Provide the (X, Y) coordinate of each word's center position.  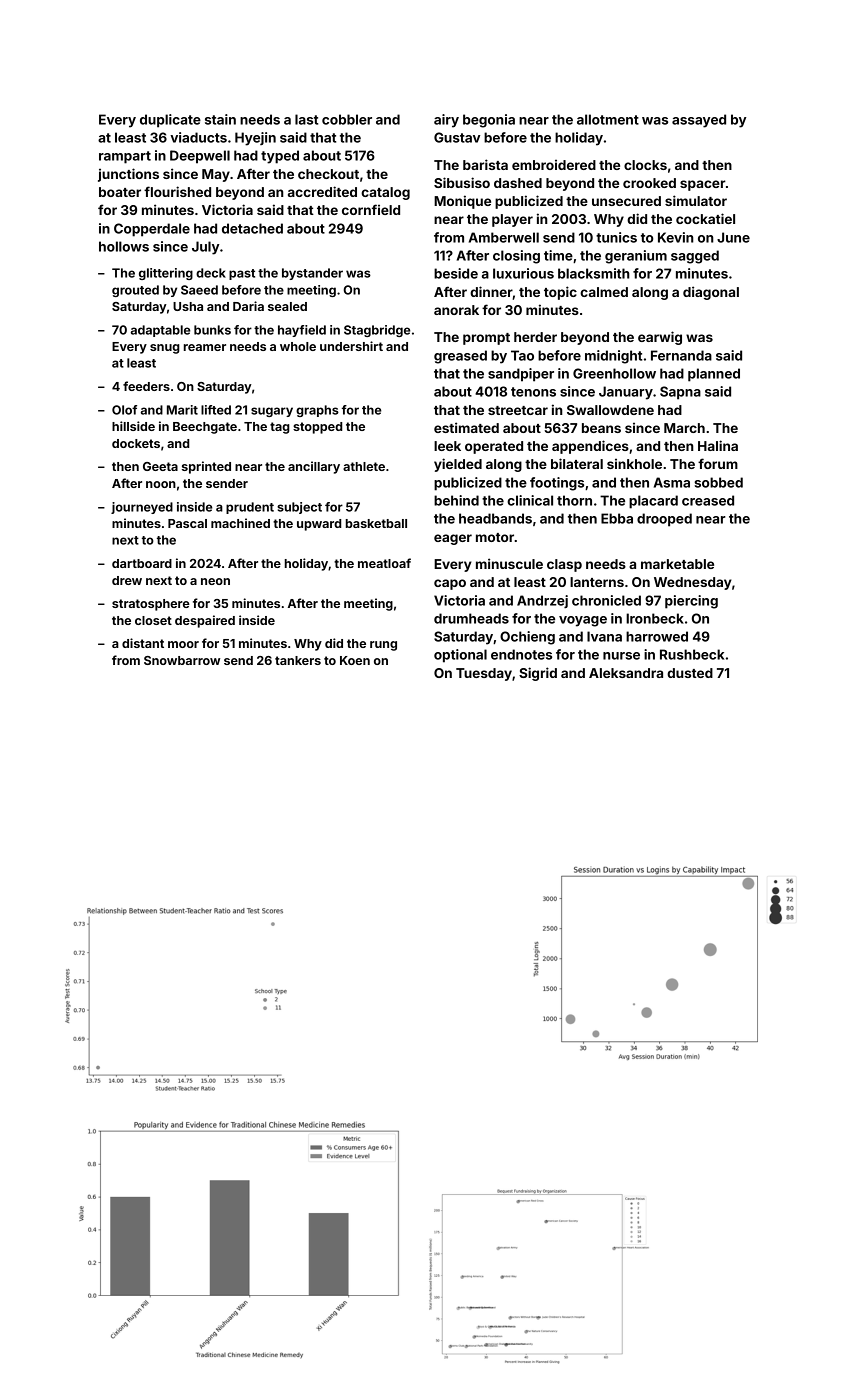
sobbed (718, 482)
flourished (177, 191)
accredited (322, 191)
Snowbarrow (182, 660)
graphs (317, 411)
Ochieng (527, 638)
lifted (216, 410)
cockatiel (705, 218)
